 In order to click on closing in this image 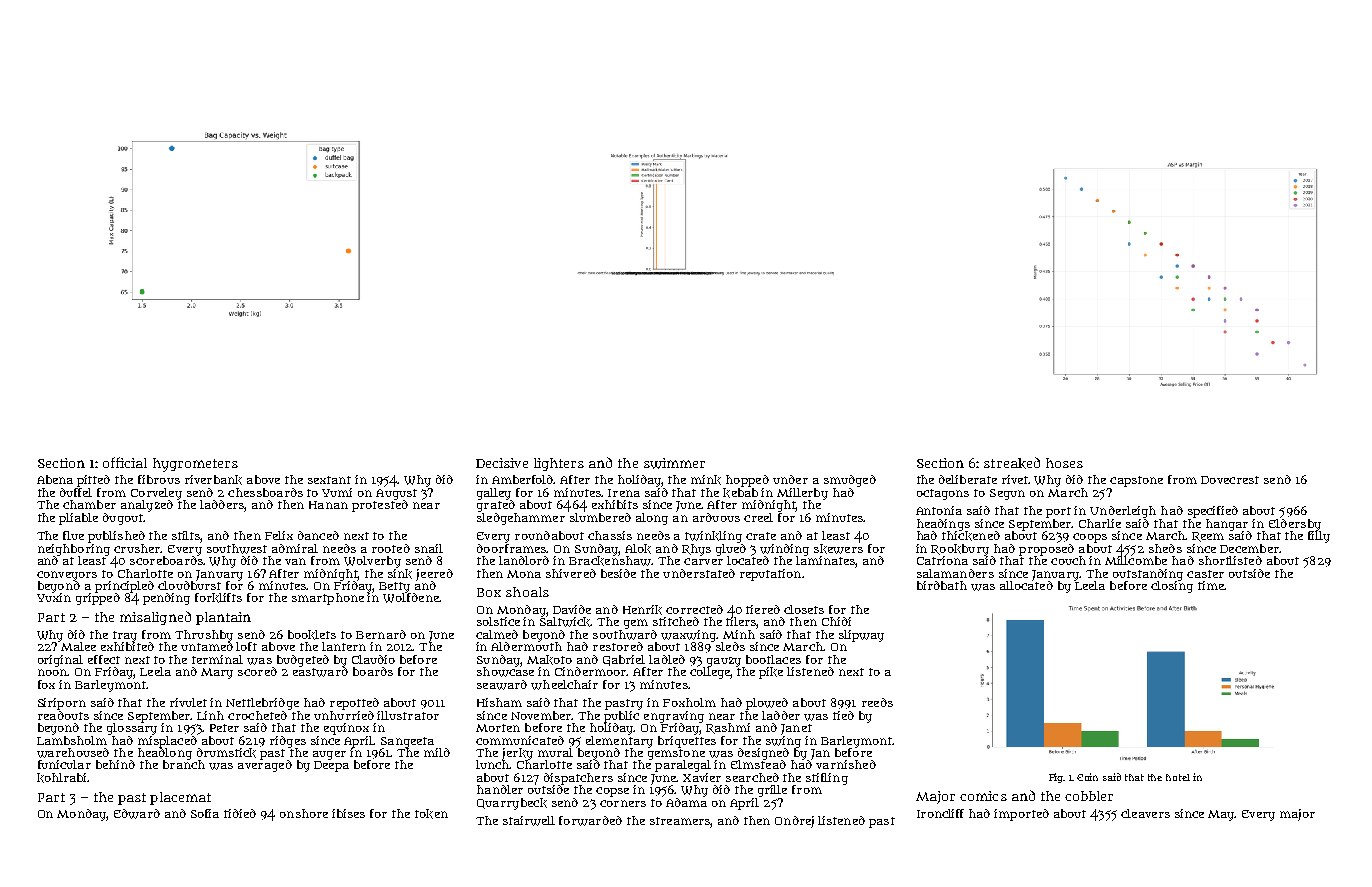, I will do `click(1172, 587)`.
